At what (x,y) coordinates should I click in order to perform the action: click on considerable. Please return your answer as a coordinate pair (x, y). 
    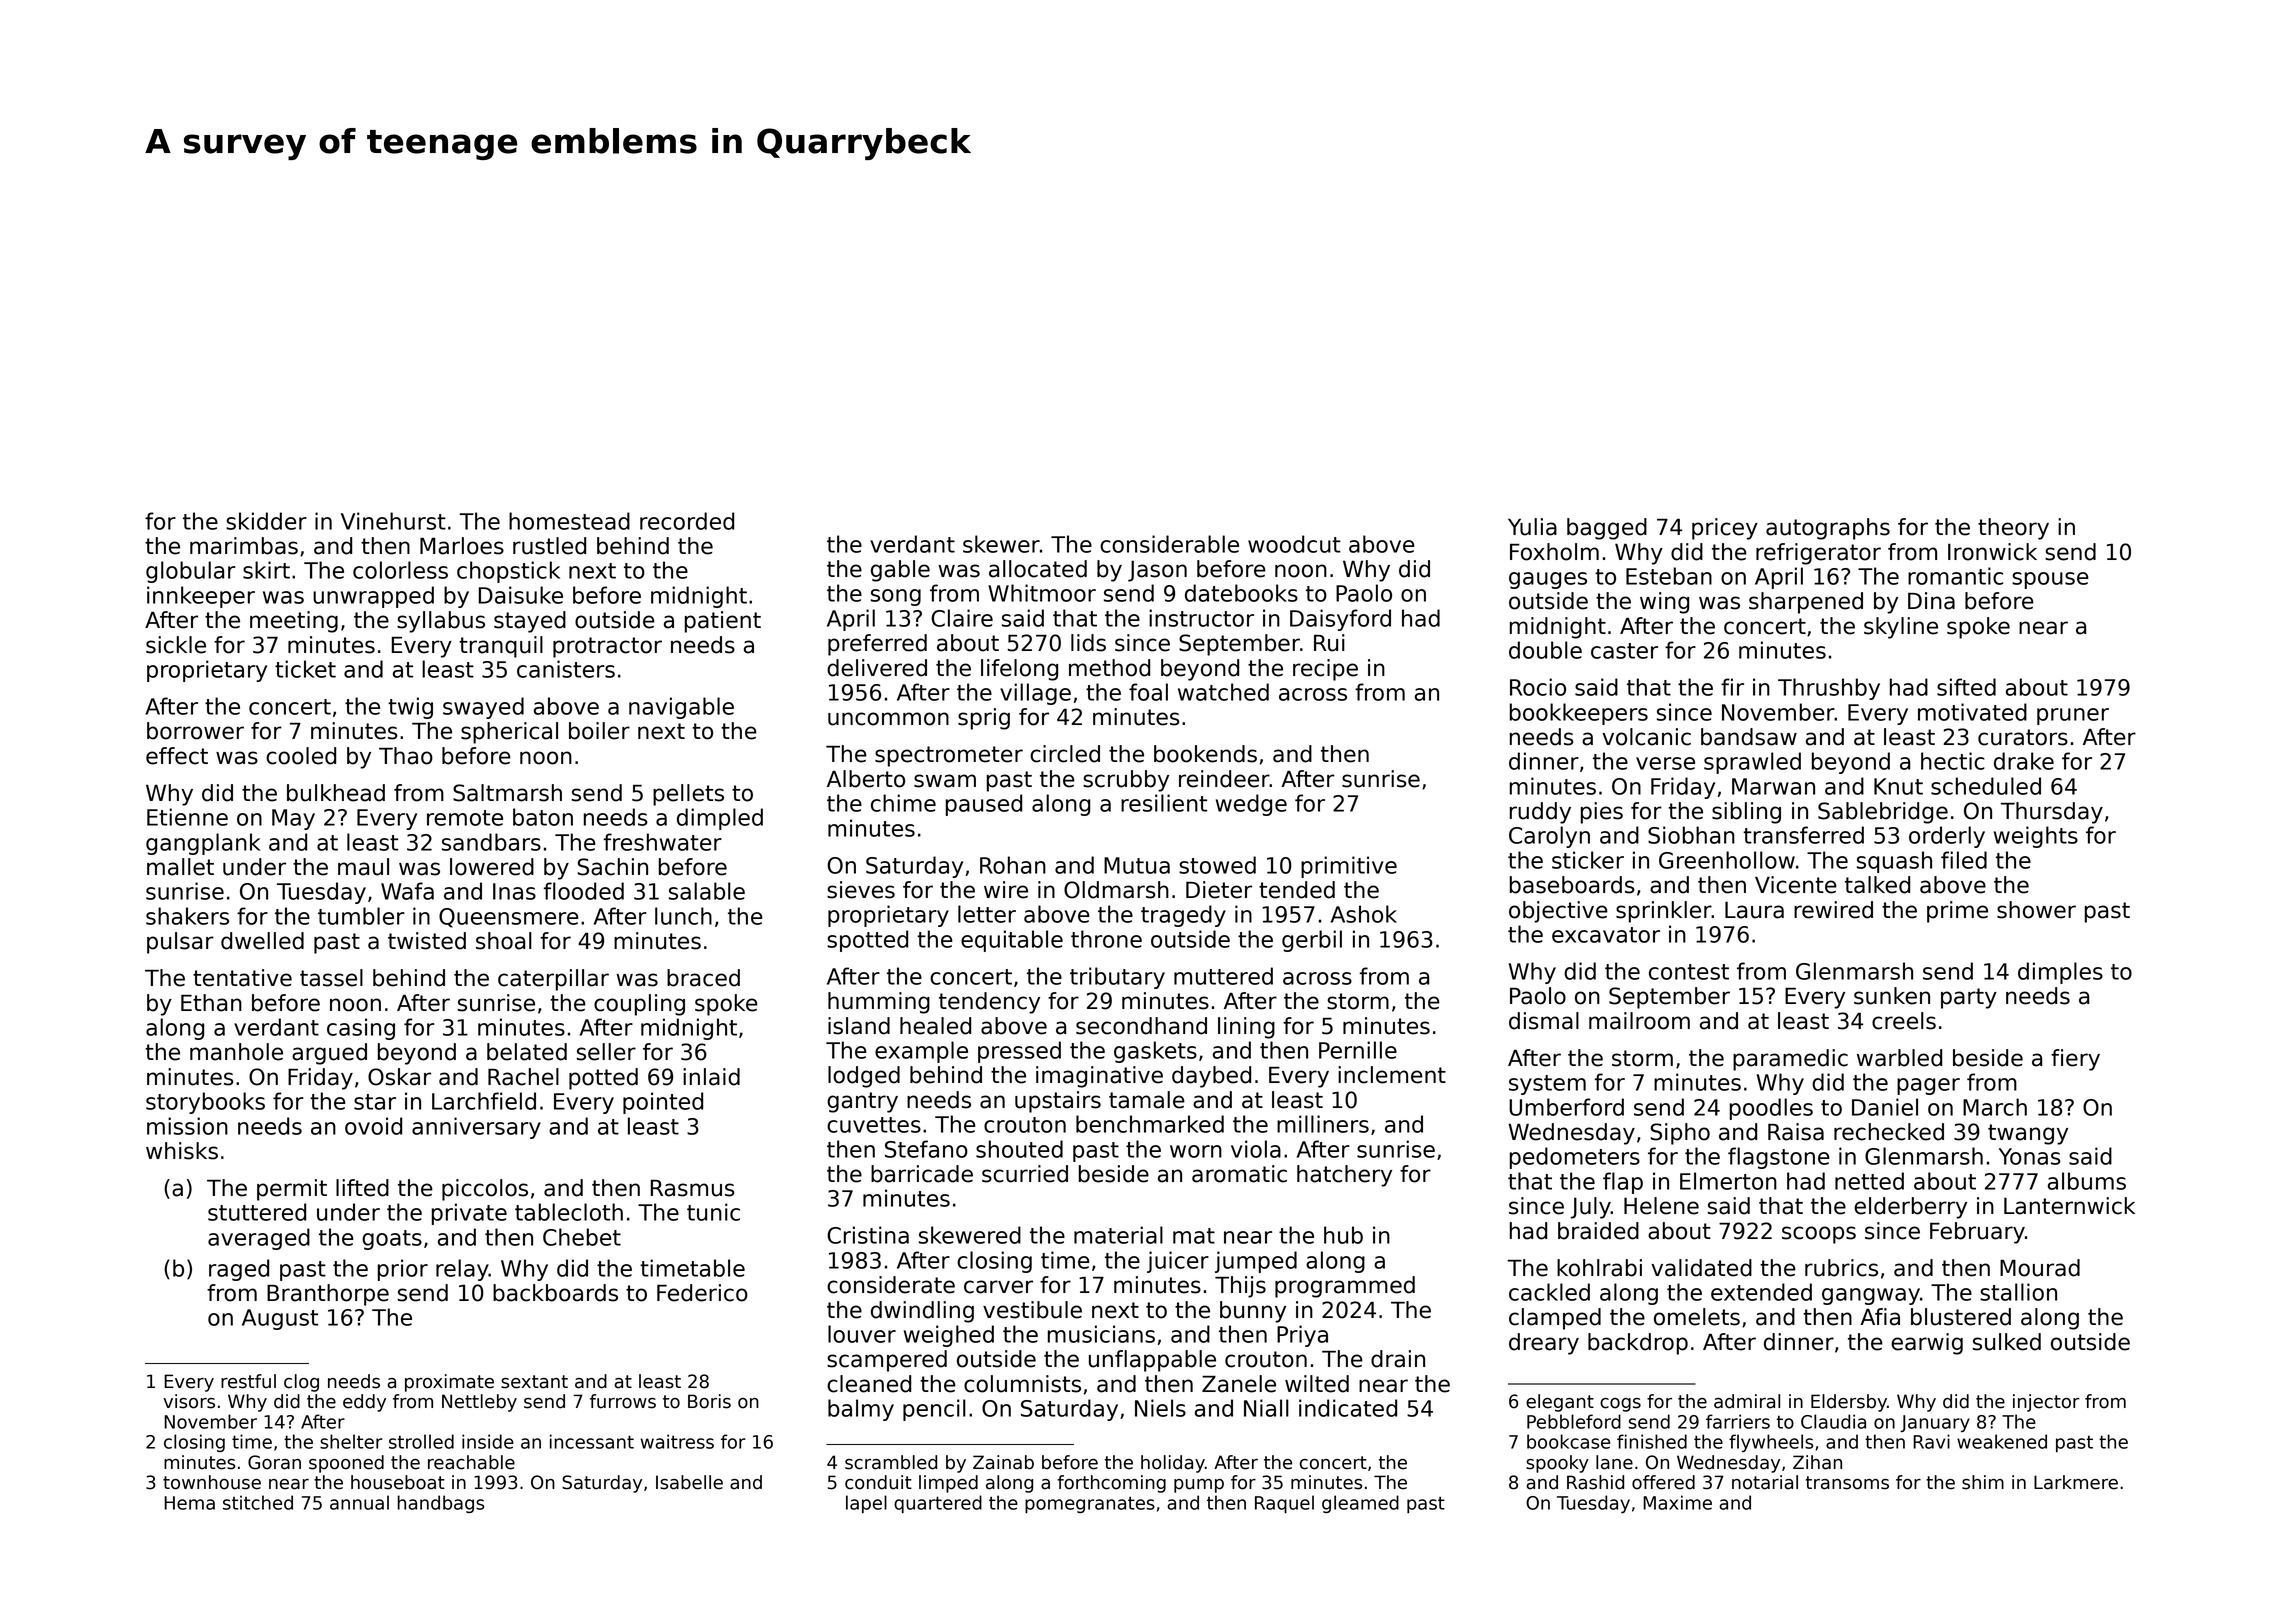
    Looking at the image, I should click on (1169, 544).
